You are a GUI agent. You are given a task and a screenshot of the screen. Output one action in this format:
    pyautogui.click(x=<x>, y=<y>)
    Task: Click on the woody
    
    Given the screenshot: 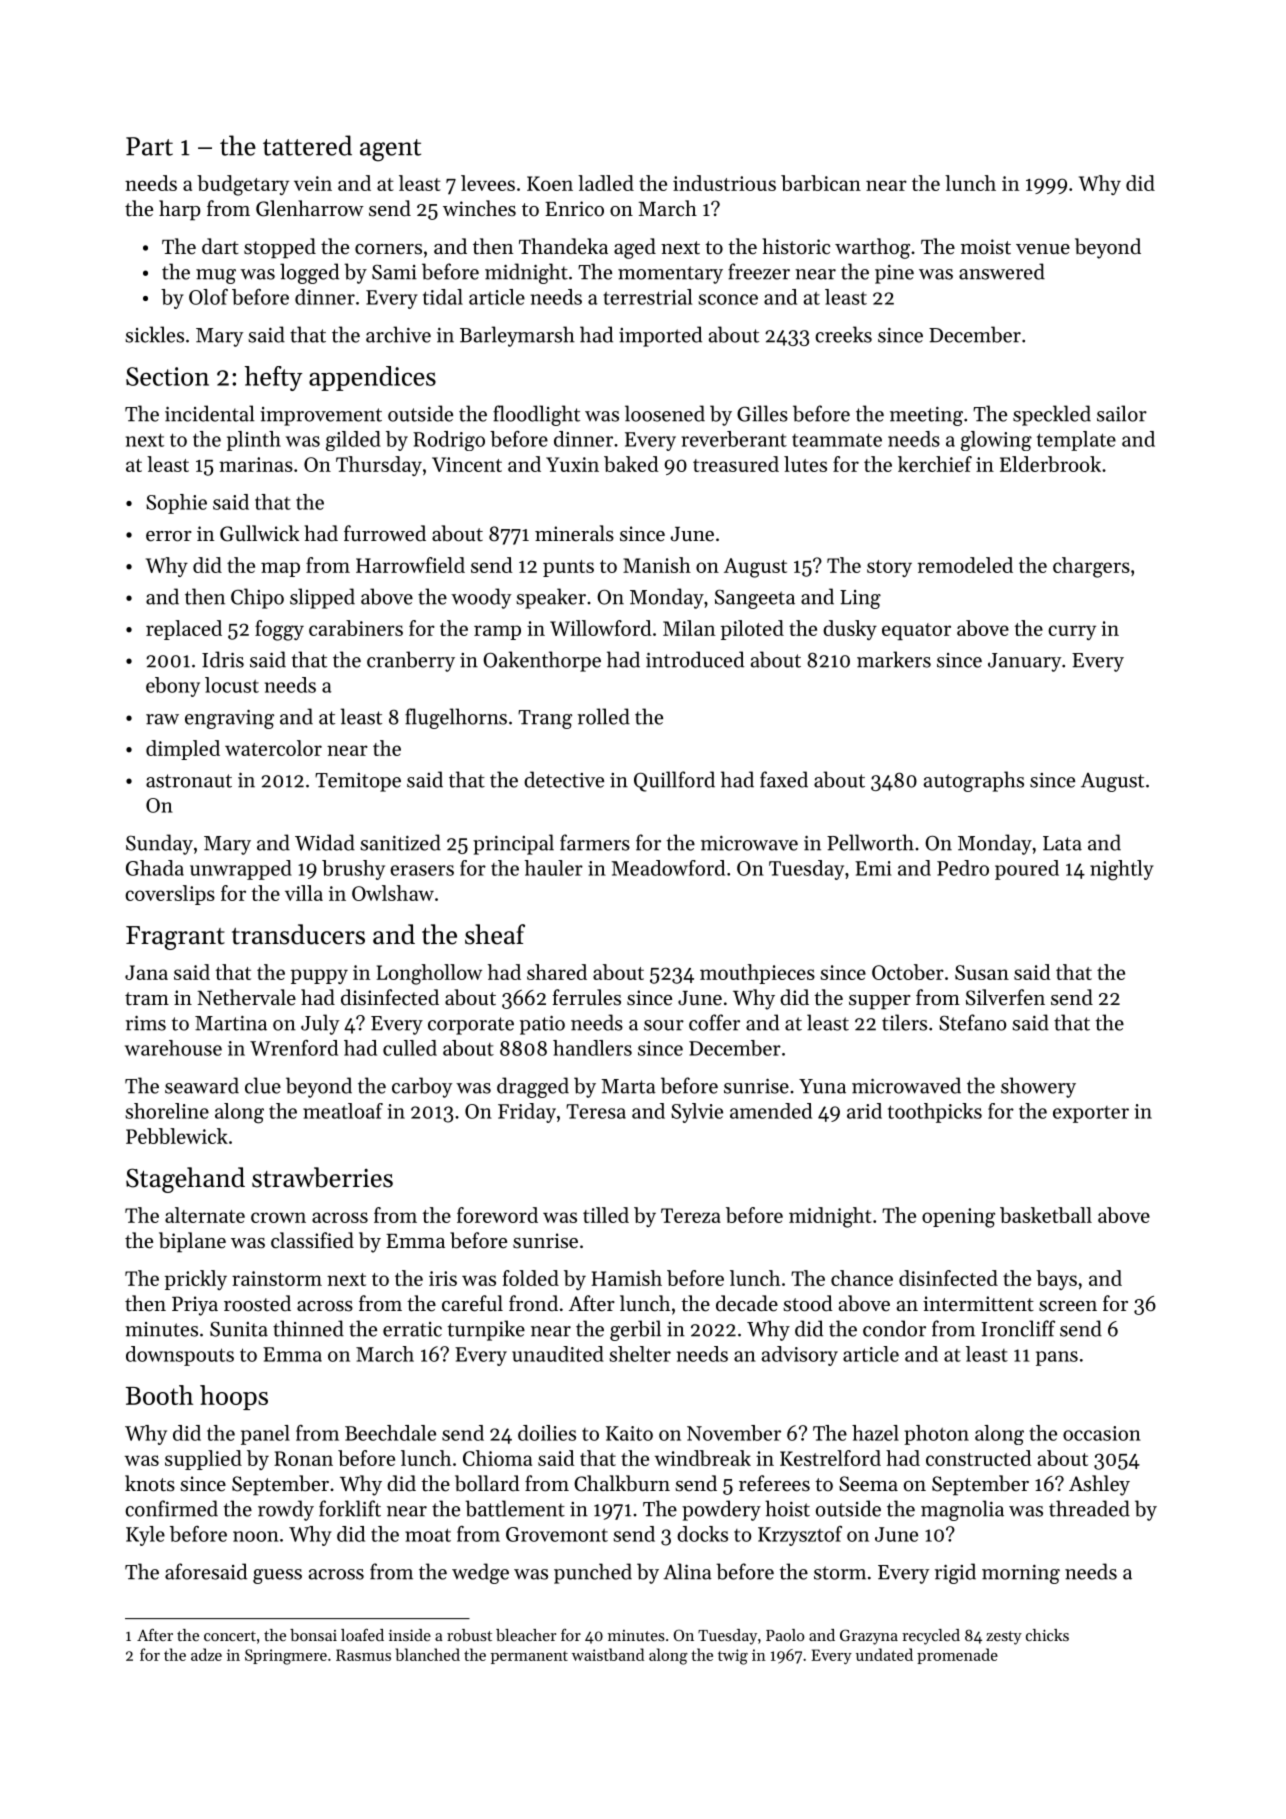 What is the action you would take?
    pyautogui.click(x=481, y=598)
